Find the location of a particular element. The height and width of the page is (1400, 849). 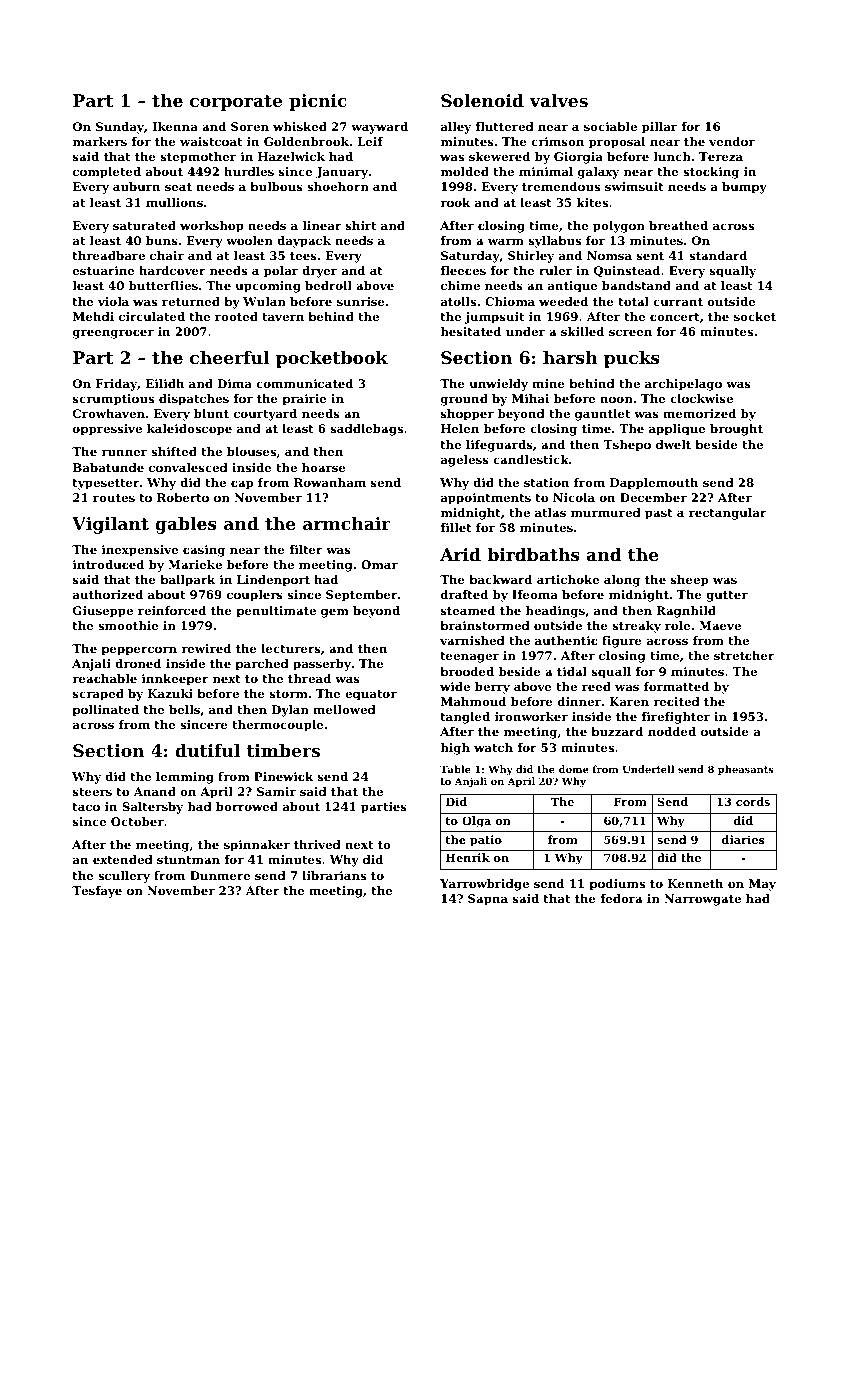

Ikenna is located at coordinates (175, 126).
